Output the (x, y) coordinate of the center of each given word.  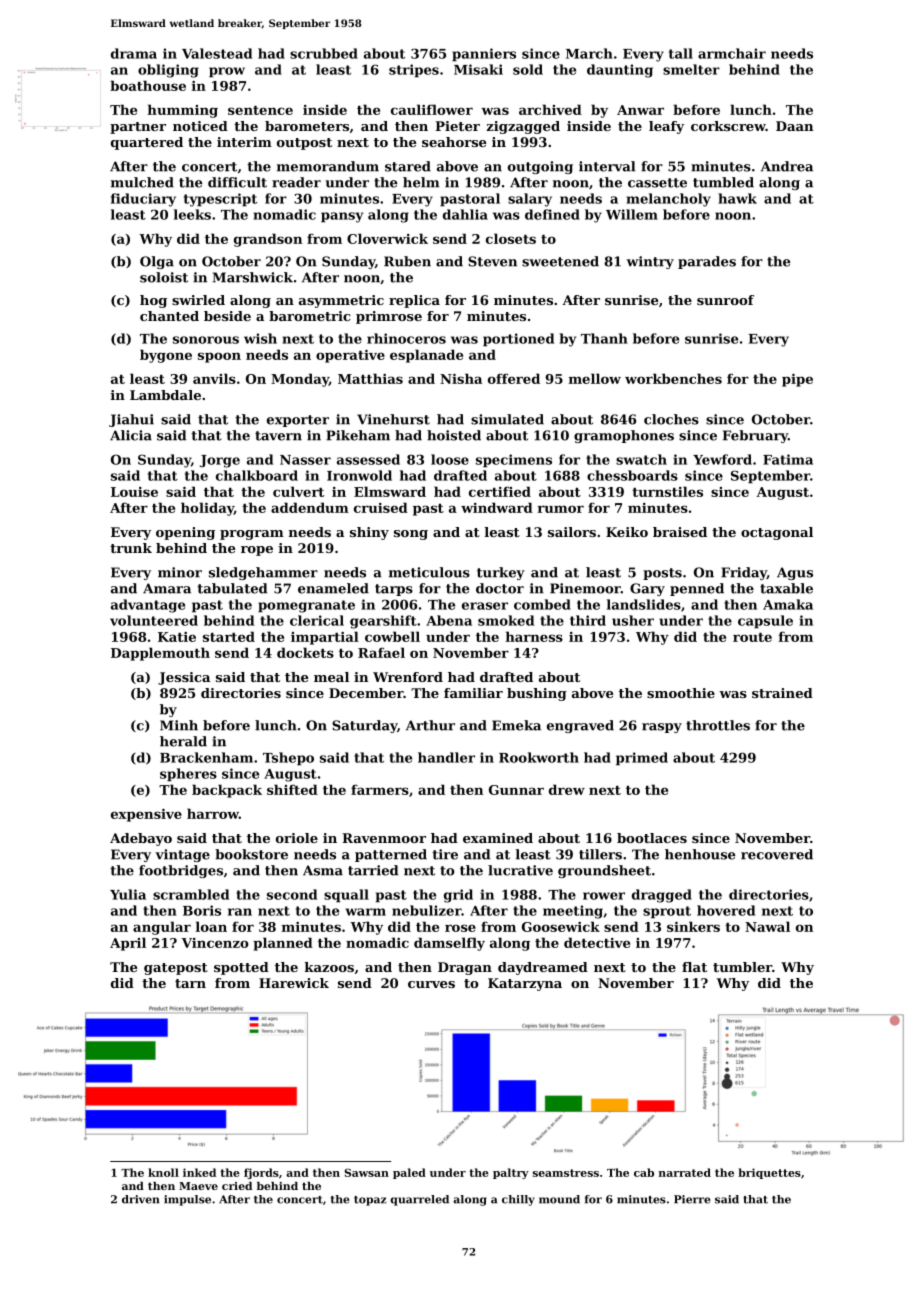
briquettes (769, 1173)
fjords (261, 1173)
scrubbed (324, 53)
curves (431, 984)
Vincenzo (215, 943)
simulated (507, 419)
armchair (732, 53)
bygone (166, 356)
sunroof (725, 300)
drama (134, 53)
